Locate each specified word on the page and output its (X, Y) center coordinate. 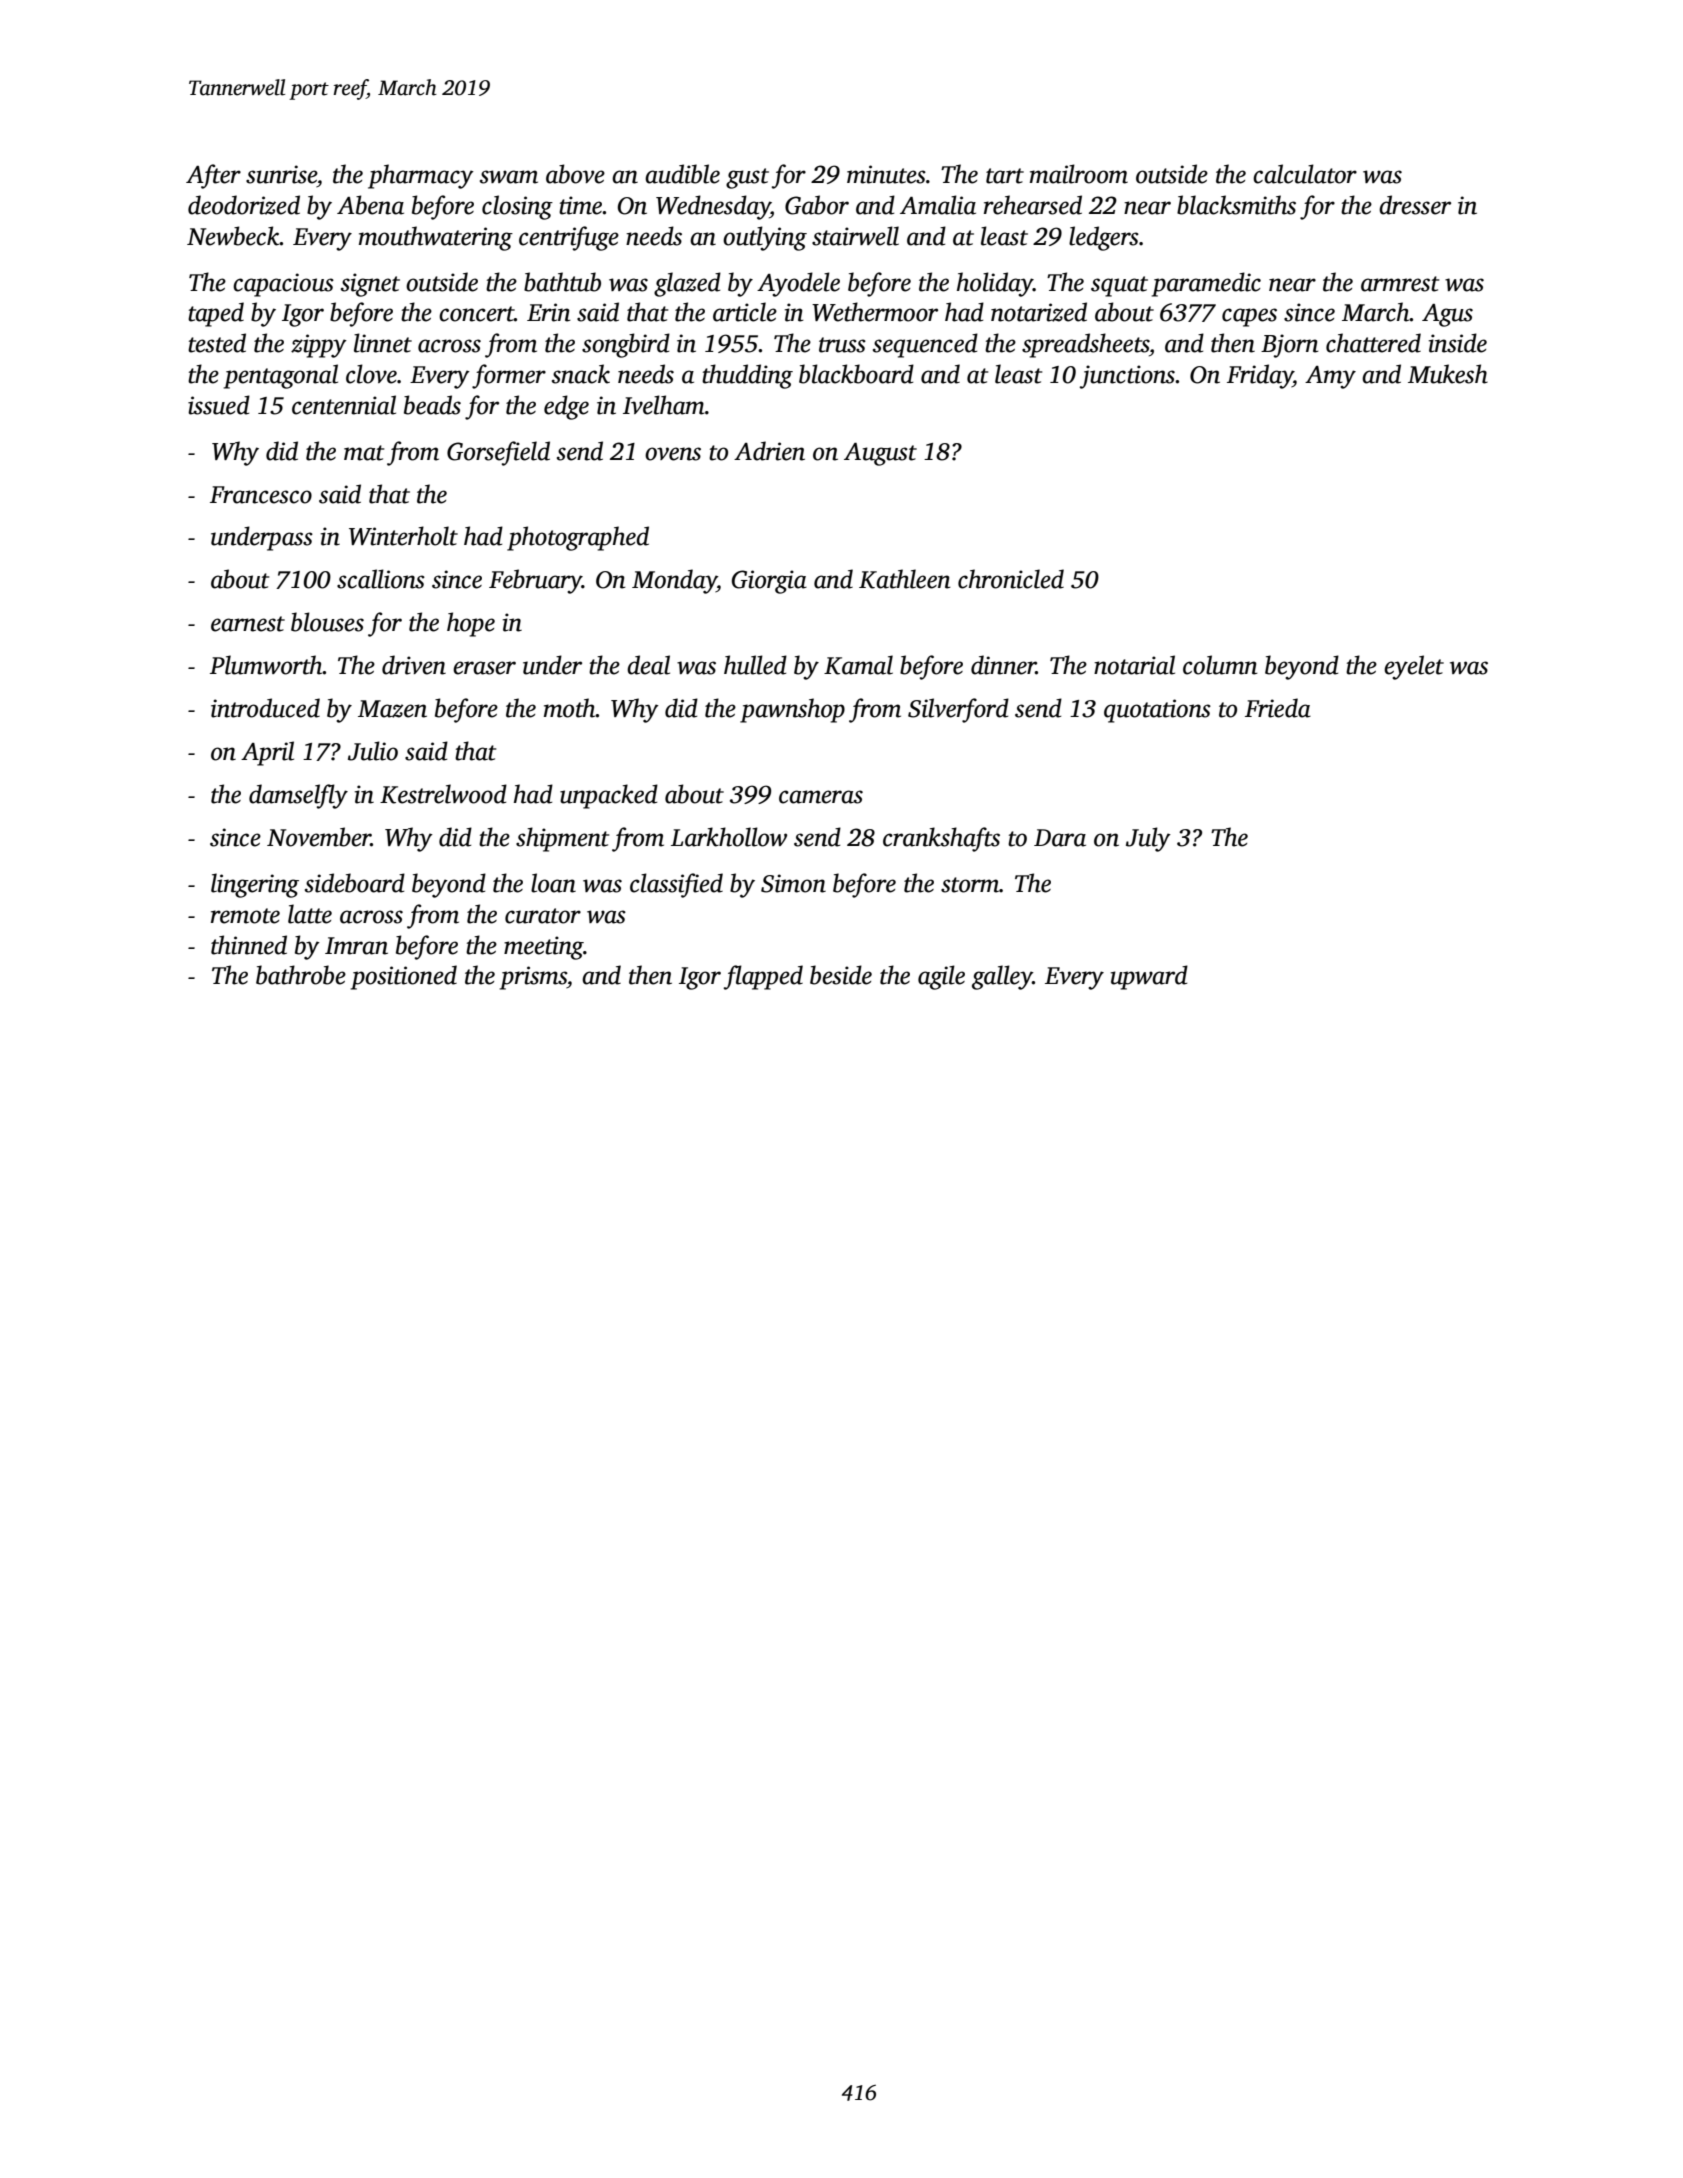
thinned (249, 945)
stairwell (855, 236)
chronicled (1011, 579)
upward (1149, 977)
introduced (265, 708)
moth (570, 708)
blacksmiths (1236, 205)
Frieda (1278, 708)
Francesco (261, 495)
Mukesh (1448, 374)
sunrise (281, 174)
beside (841, 975)
